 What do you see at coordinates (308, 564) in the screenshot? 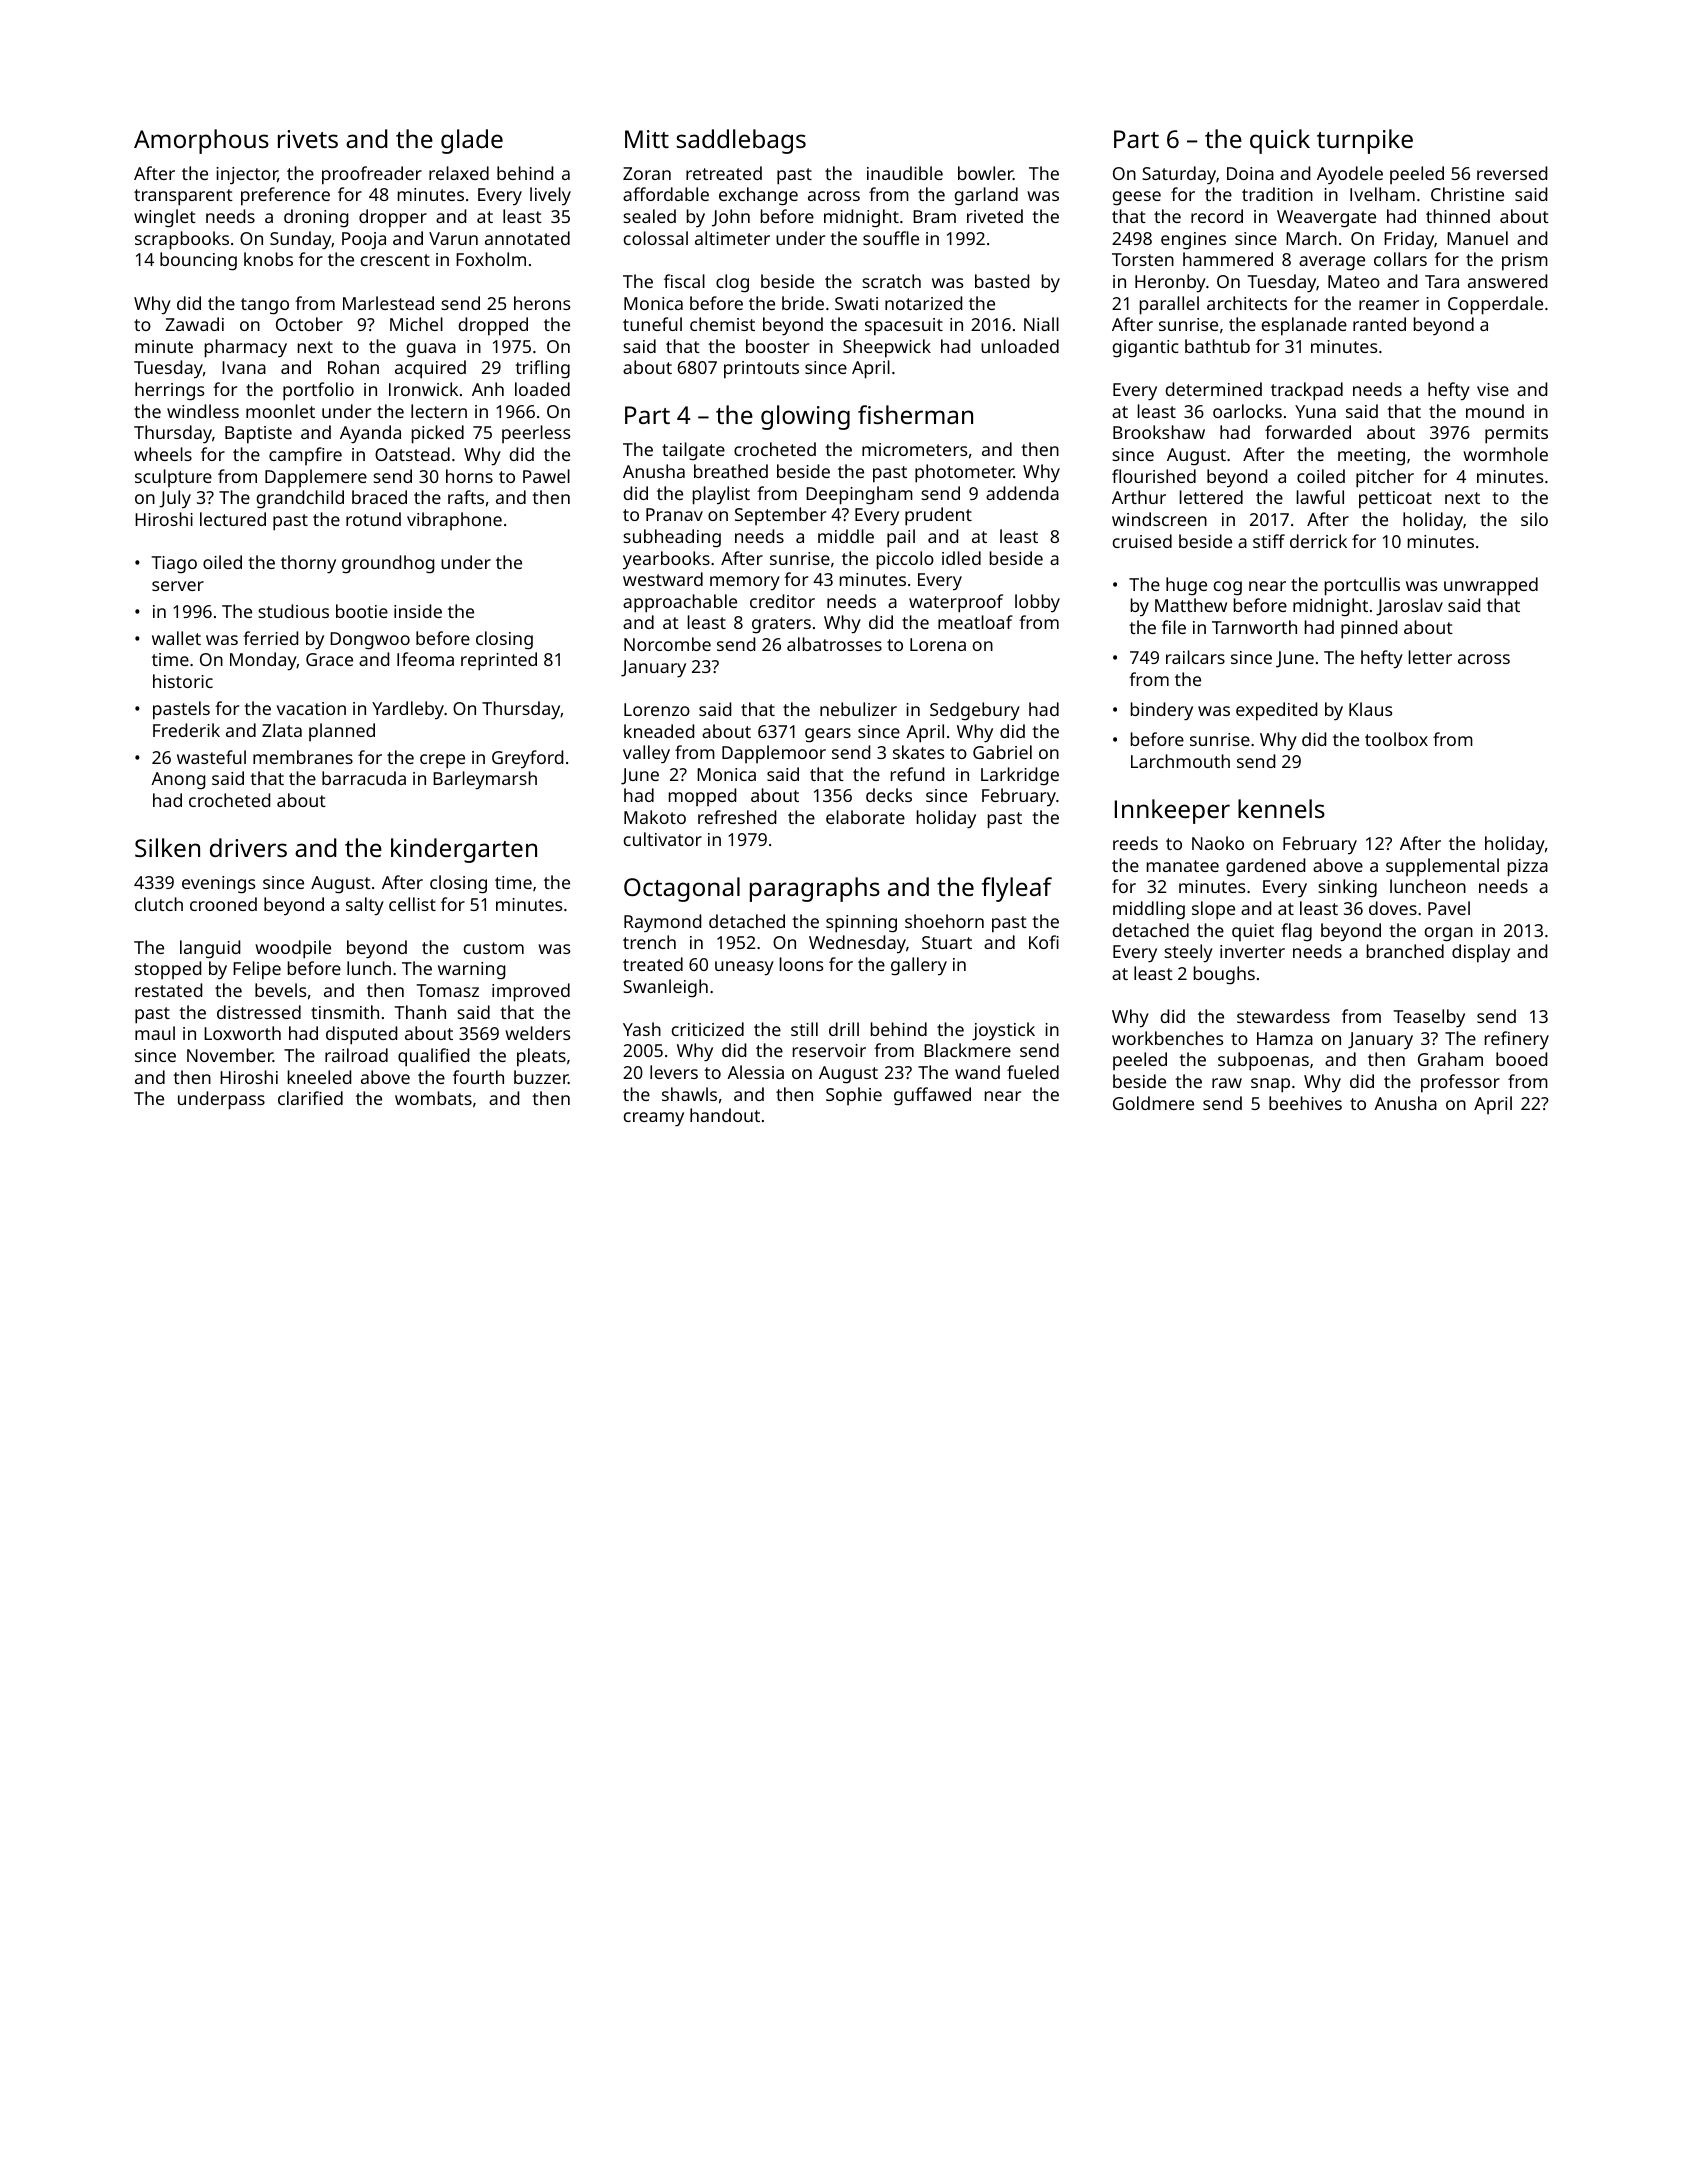
I see `thorny` at bounding box center [308, 564].
